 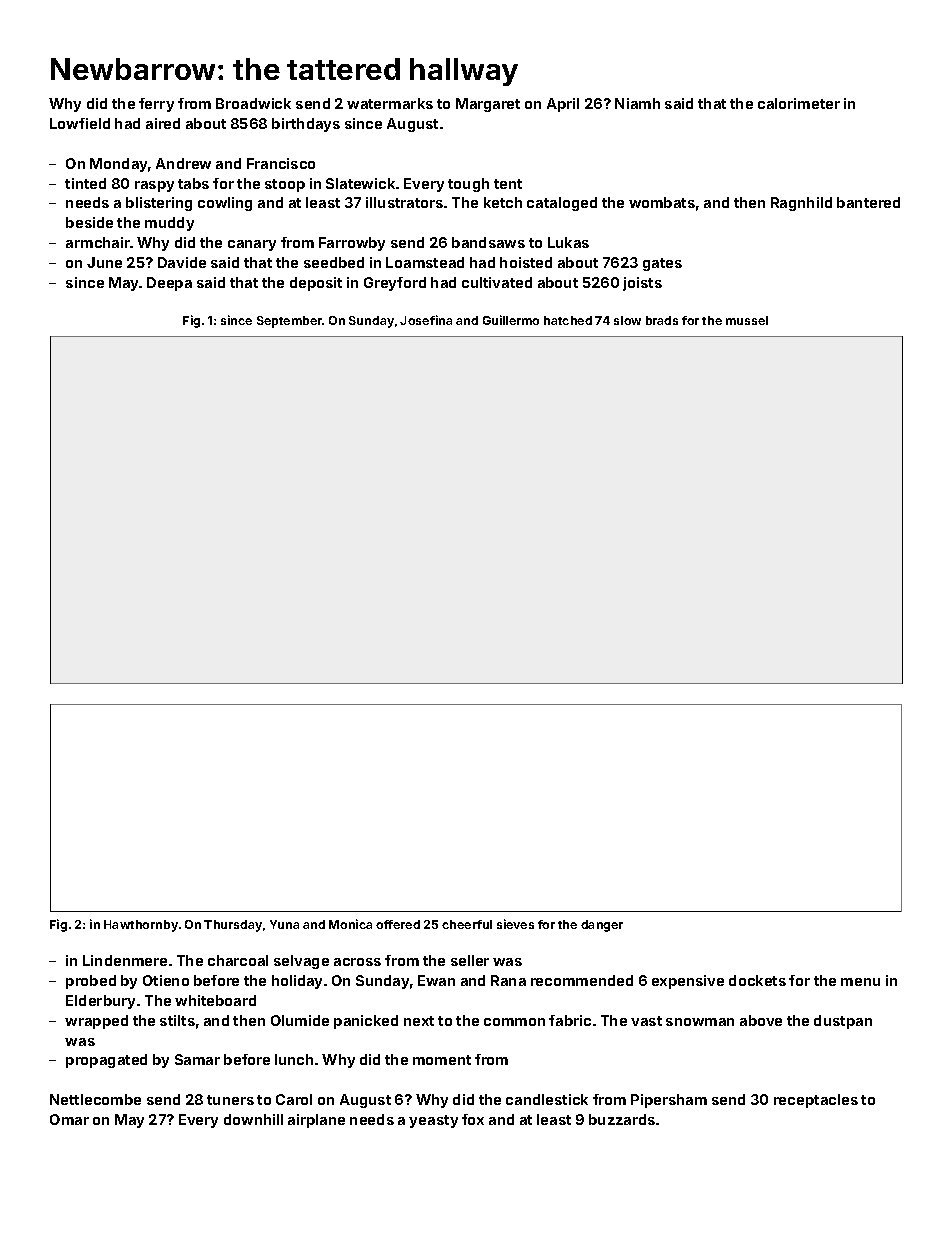 What do you see at coordinates (290, 322) in the image?
I see `September` at bounding box center [290, 322].
